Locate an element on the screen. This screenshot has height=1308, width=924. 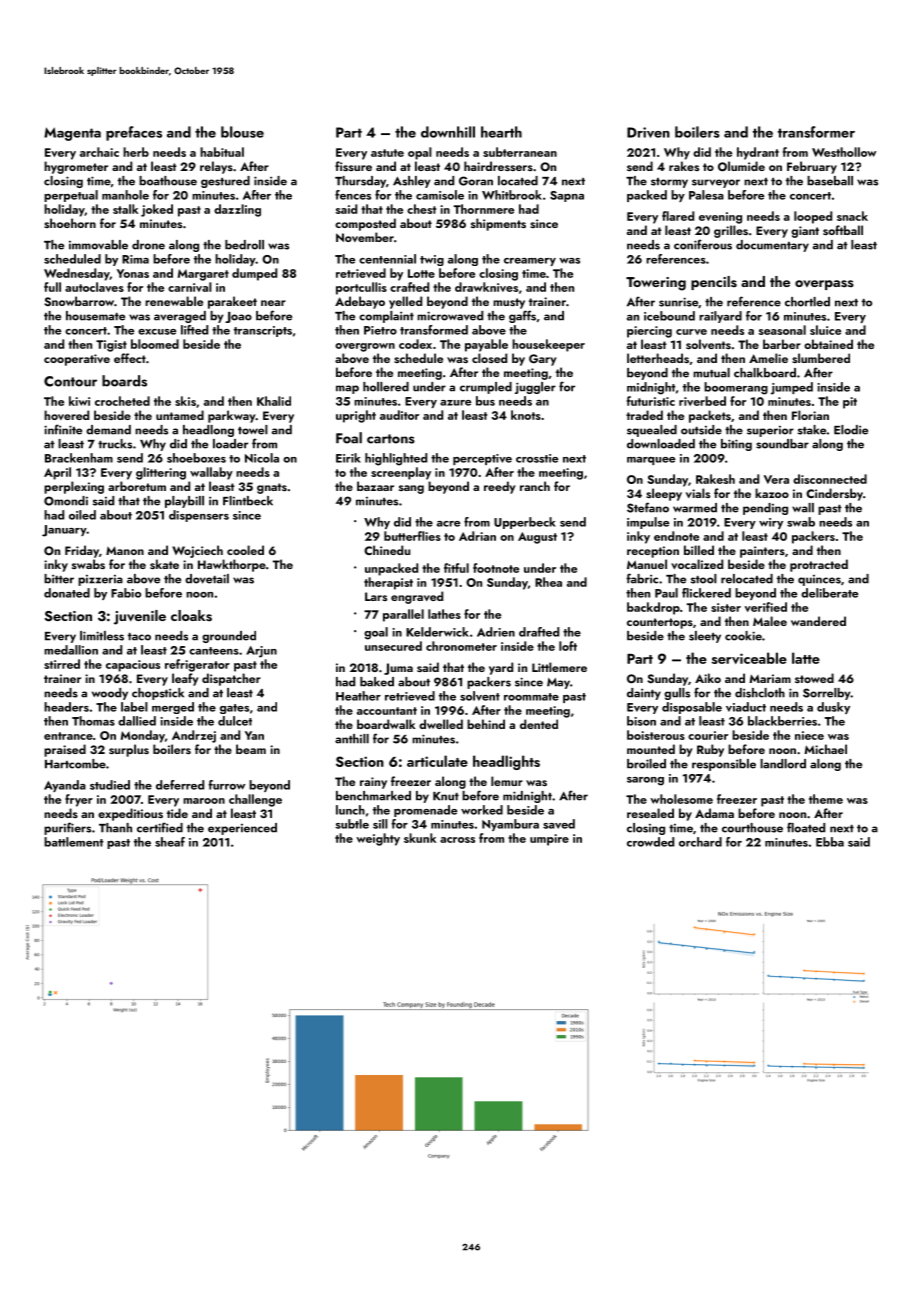
documentary is located at coordinates (772, 246).
